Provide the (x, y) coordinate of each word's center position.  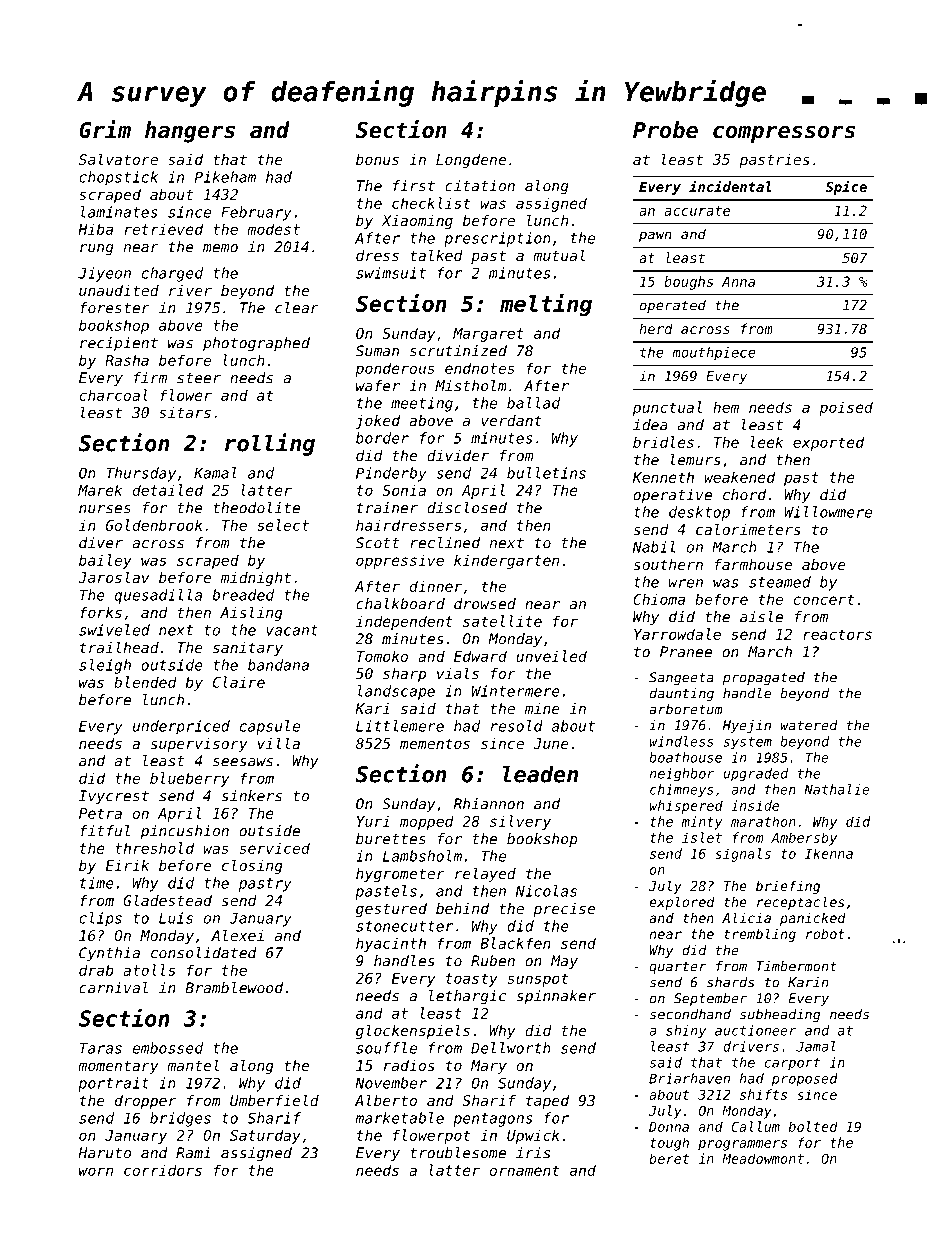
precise (564, 910)
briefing (788, 887)
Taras (101, 1048)
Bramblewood (234, 988)
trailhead (119, 647)
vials (458, 673)
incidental (730, 186)
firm (150, 378)
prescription (497, 239)
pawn (655, 236)
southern (668, 564)
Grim (105, 129)
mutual (559, 255)
